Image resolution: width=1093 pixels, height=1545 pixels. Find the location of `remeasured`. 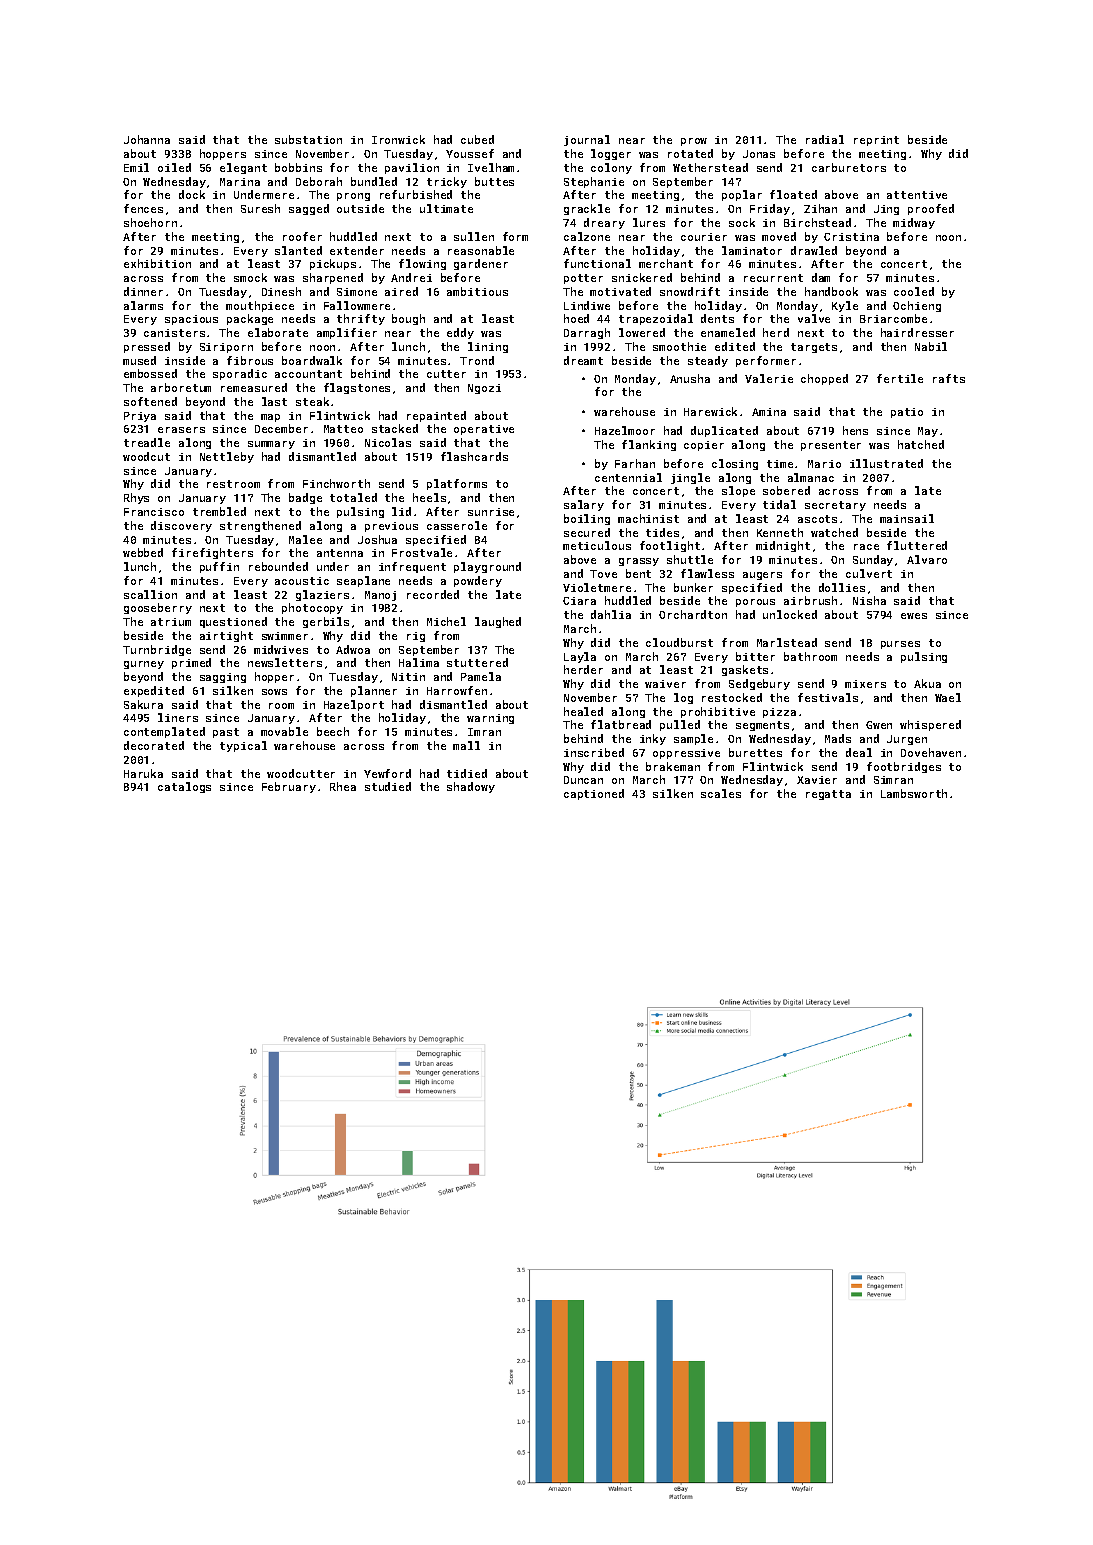

remeasured is located at coordinates (254, 387).
